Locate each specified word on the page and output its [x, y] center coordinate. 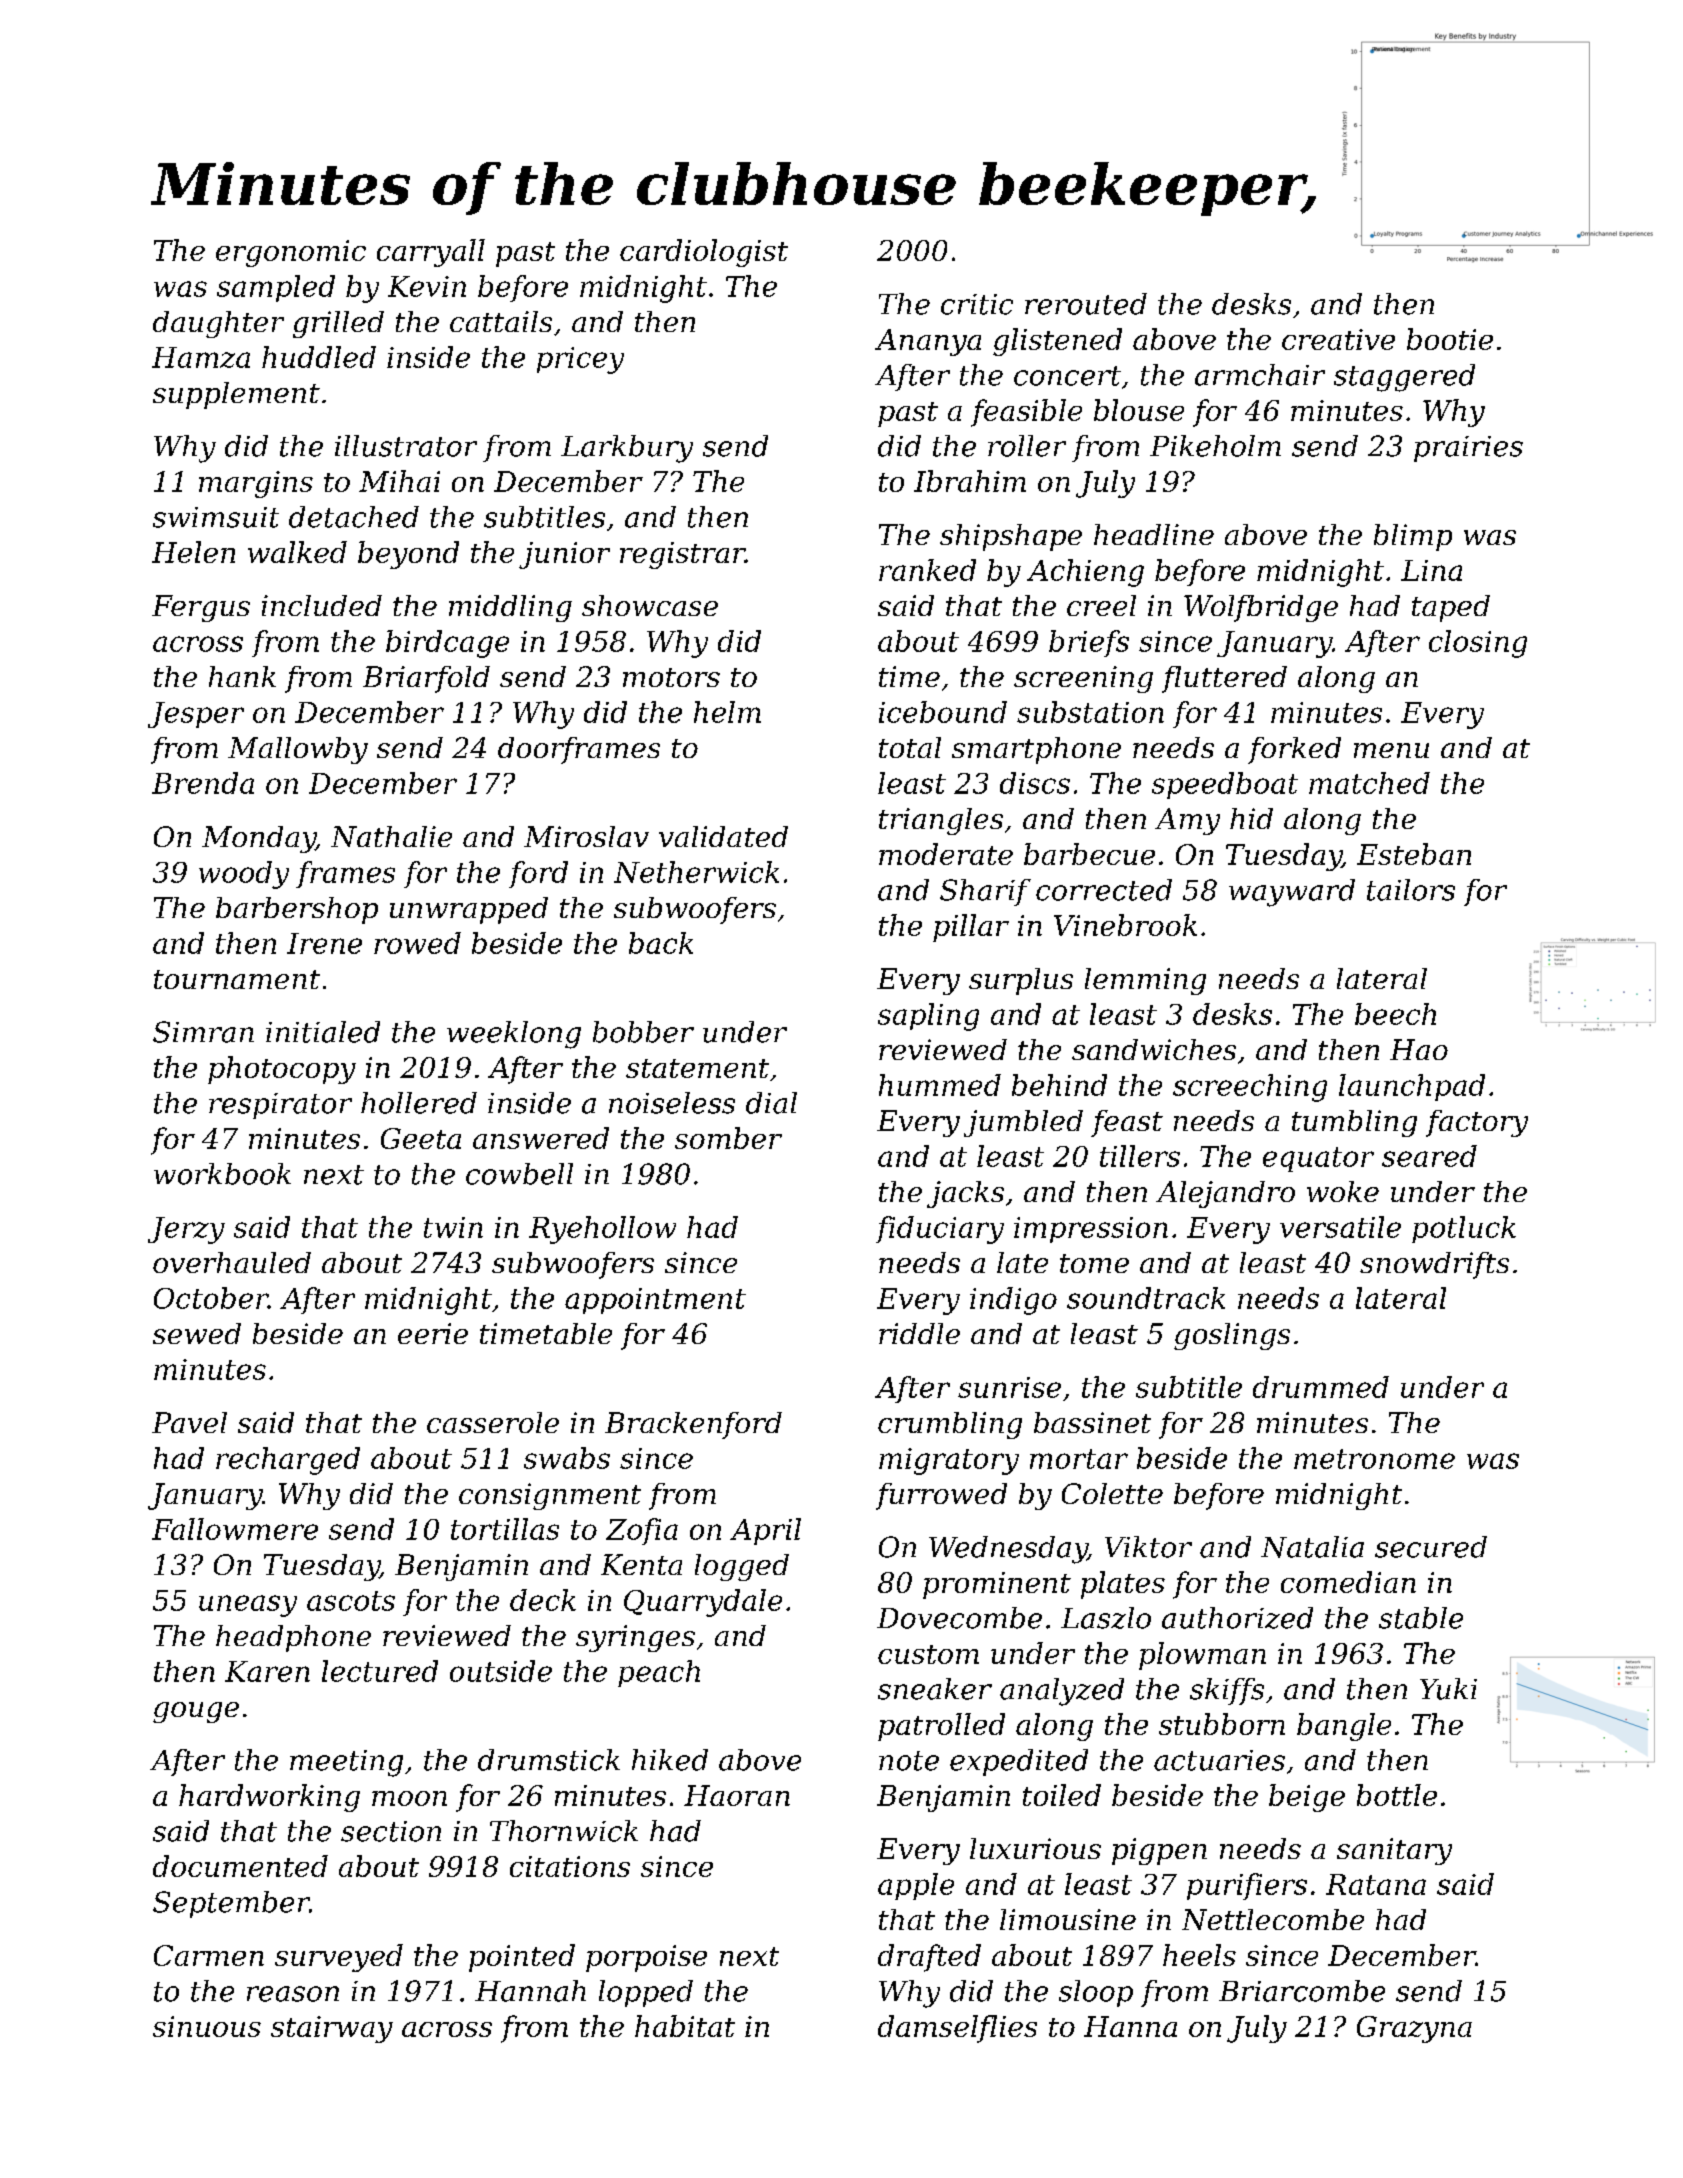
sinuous [207, 2026]
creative [1338, 339]
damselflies [957, 2029]
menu [1391, 750]
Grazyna [1414, 2029]
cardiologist [704, 253]
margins [256, 484]
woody [244, 875]
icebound [943, 712]
